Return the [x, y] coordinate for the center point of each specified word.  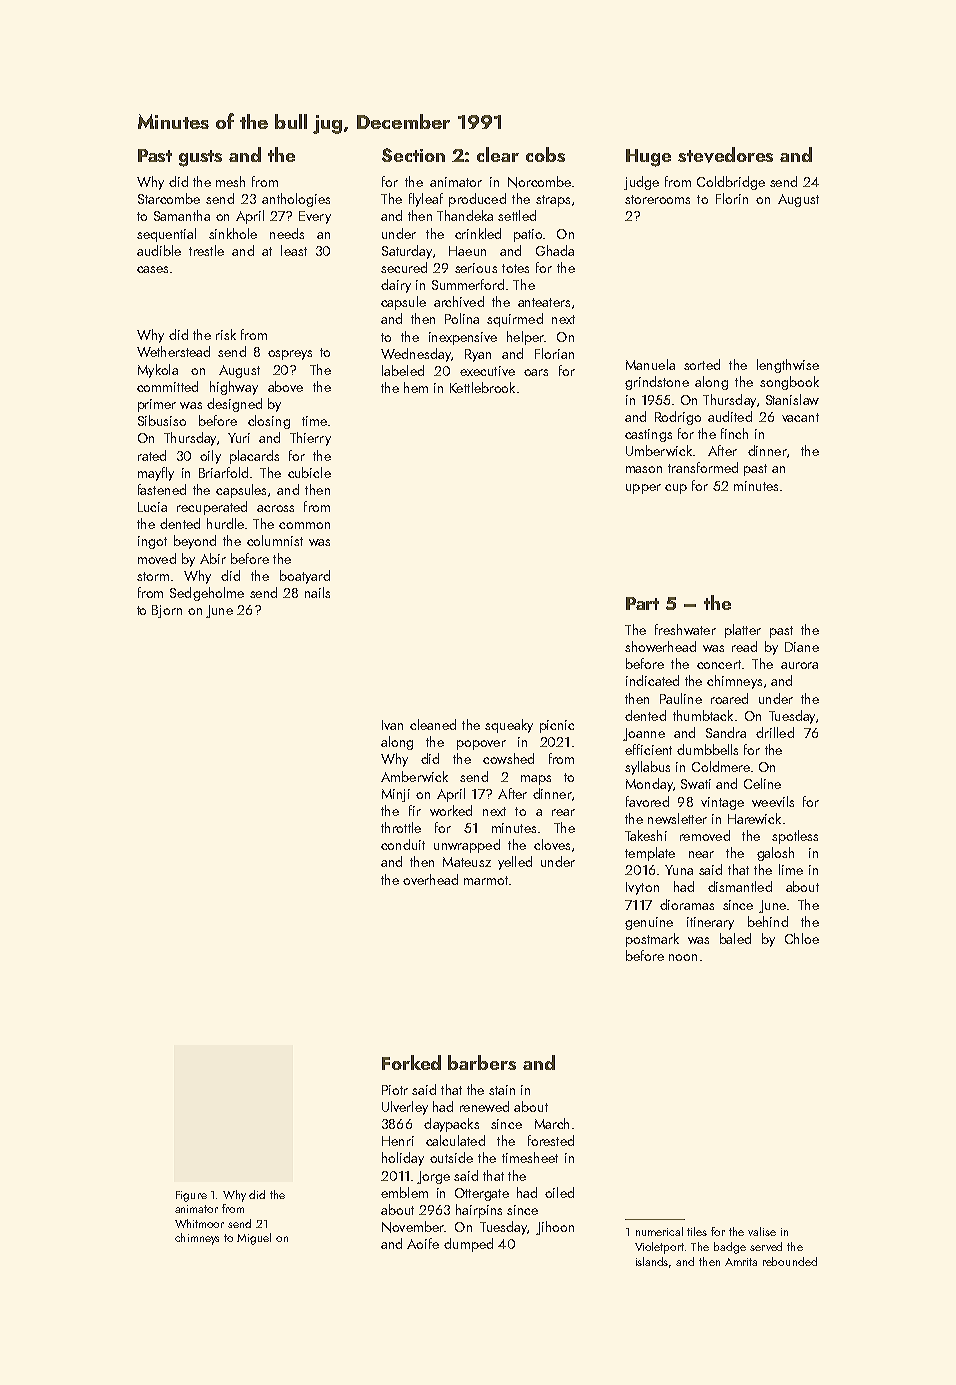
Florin [732, 198]
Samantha [182, 215]
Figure [191, 1196]
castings [648, 435]
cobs [545, 154]
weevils [773, 801]
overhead [430, 879]
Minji [396, 795]
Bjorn [167, 611]
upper [643, 489]
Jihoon [555, 1228]
